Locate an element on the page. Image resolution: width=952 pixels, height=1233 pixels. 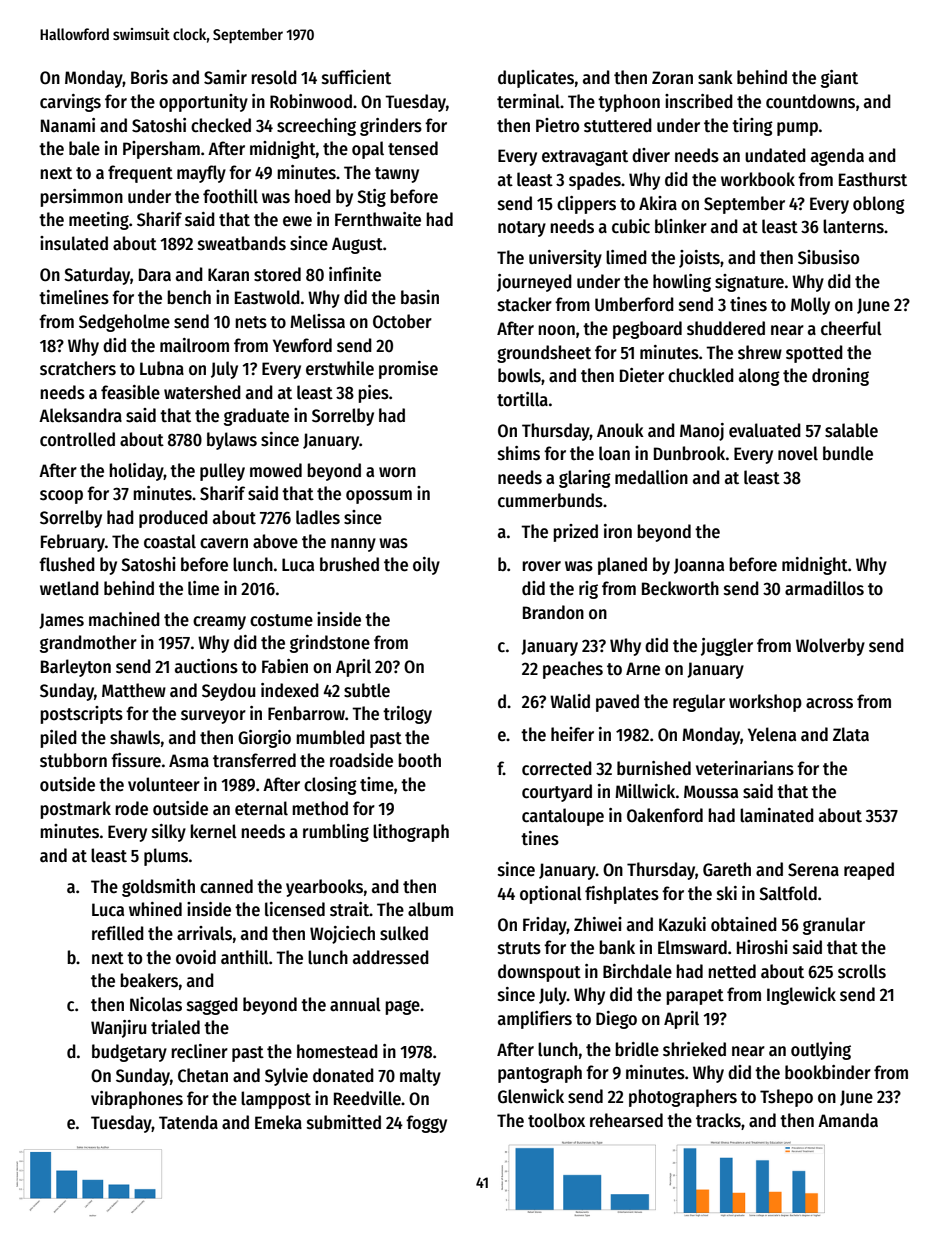
journeyed is located at coordinates (534, 283).
